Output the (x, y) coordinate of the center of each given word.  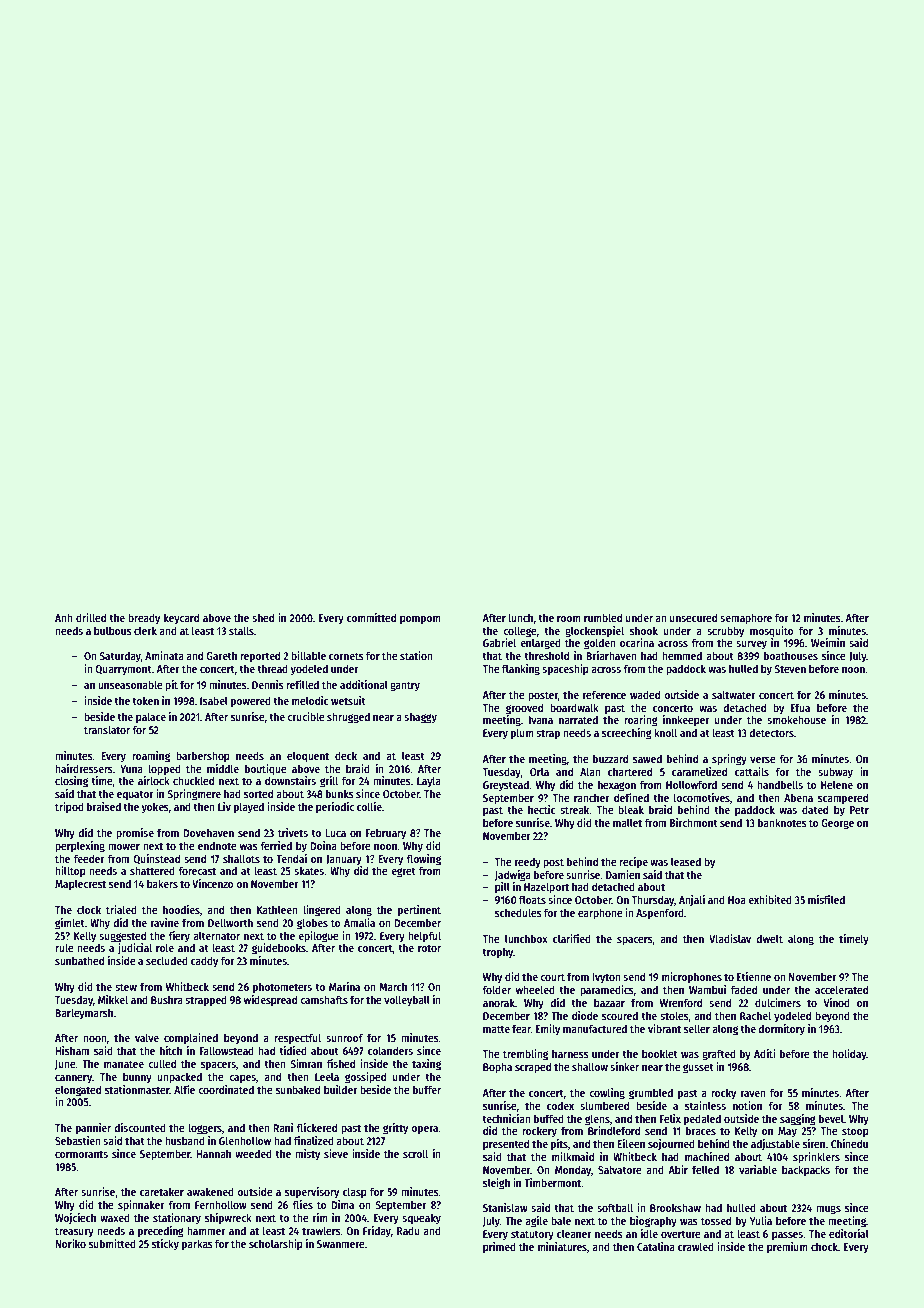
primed (499, 1248)
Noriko (70, 1243)
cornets (346, 656)
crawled (696, 1246)
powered (251, 702)
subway (835, 773)
